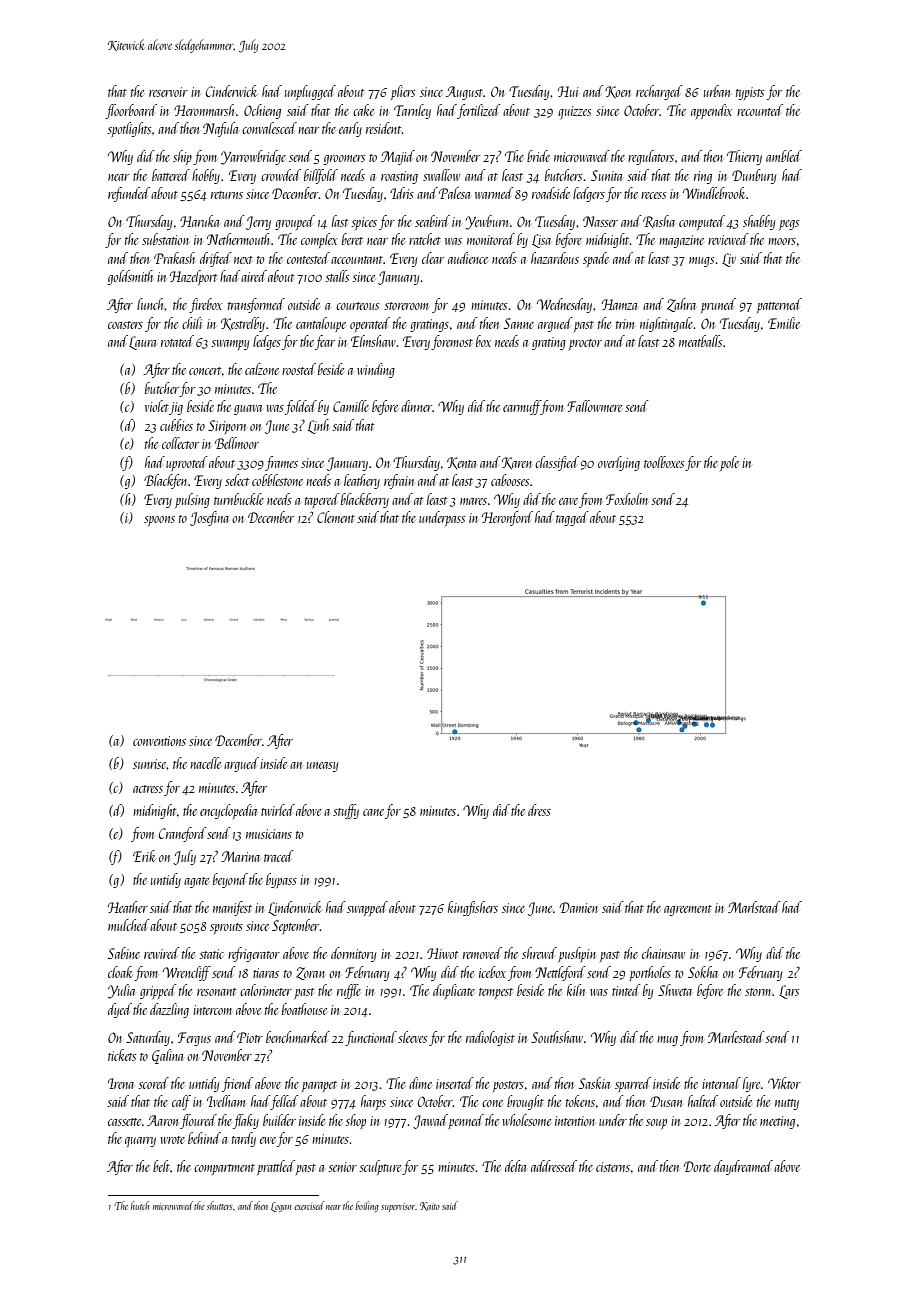 This screenshot has width=908, height=1316. I want to click on resonant, so click(216, 992).
